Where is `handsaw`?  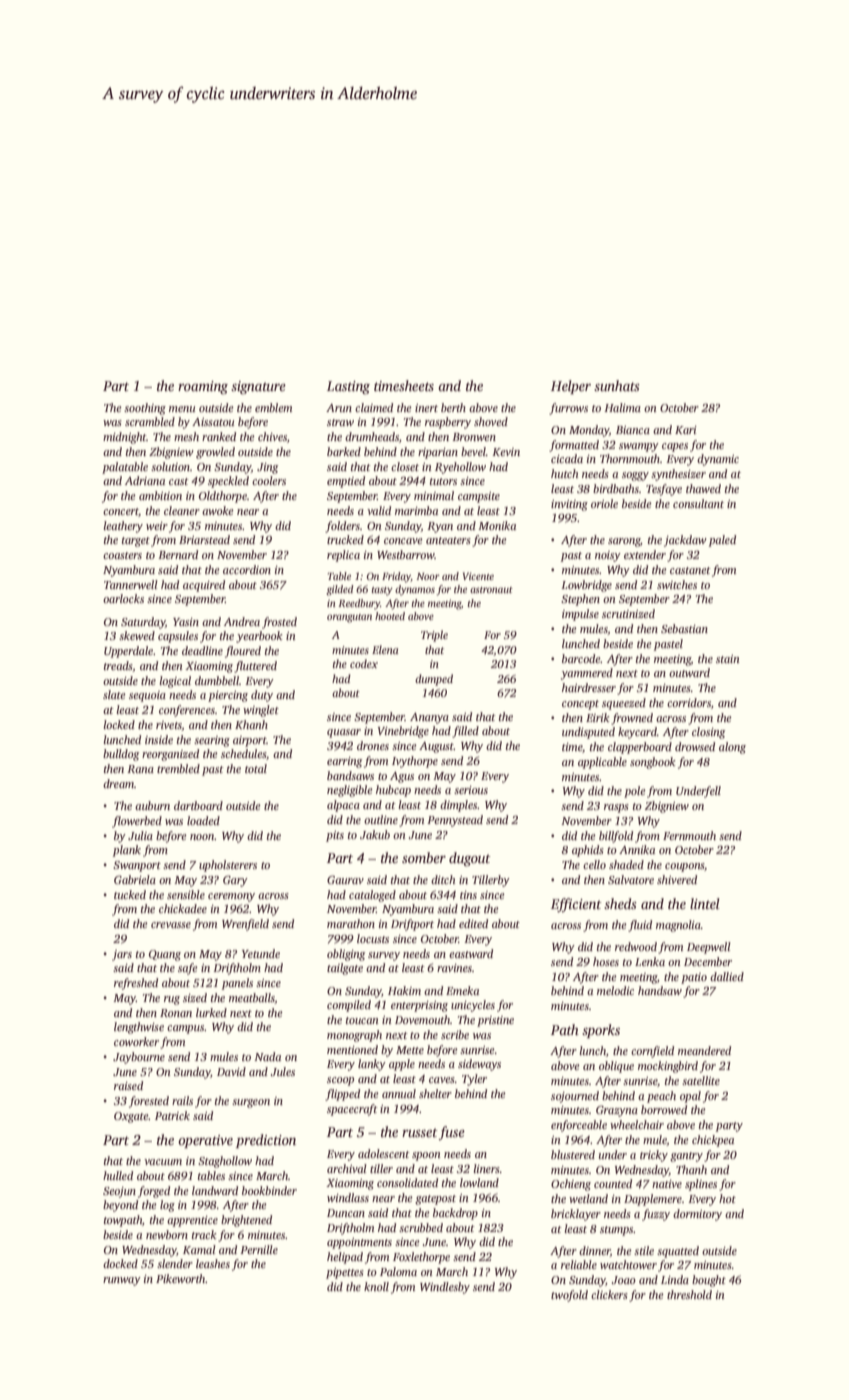
handsaw is located at coordinates (660, 990).
